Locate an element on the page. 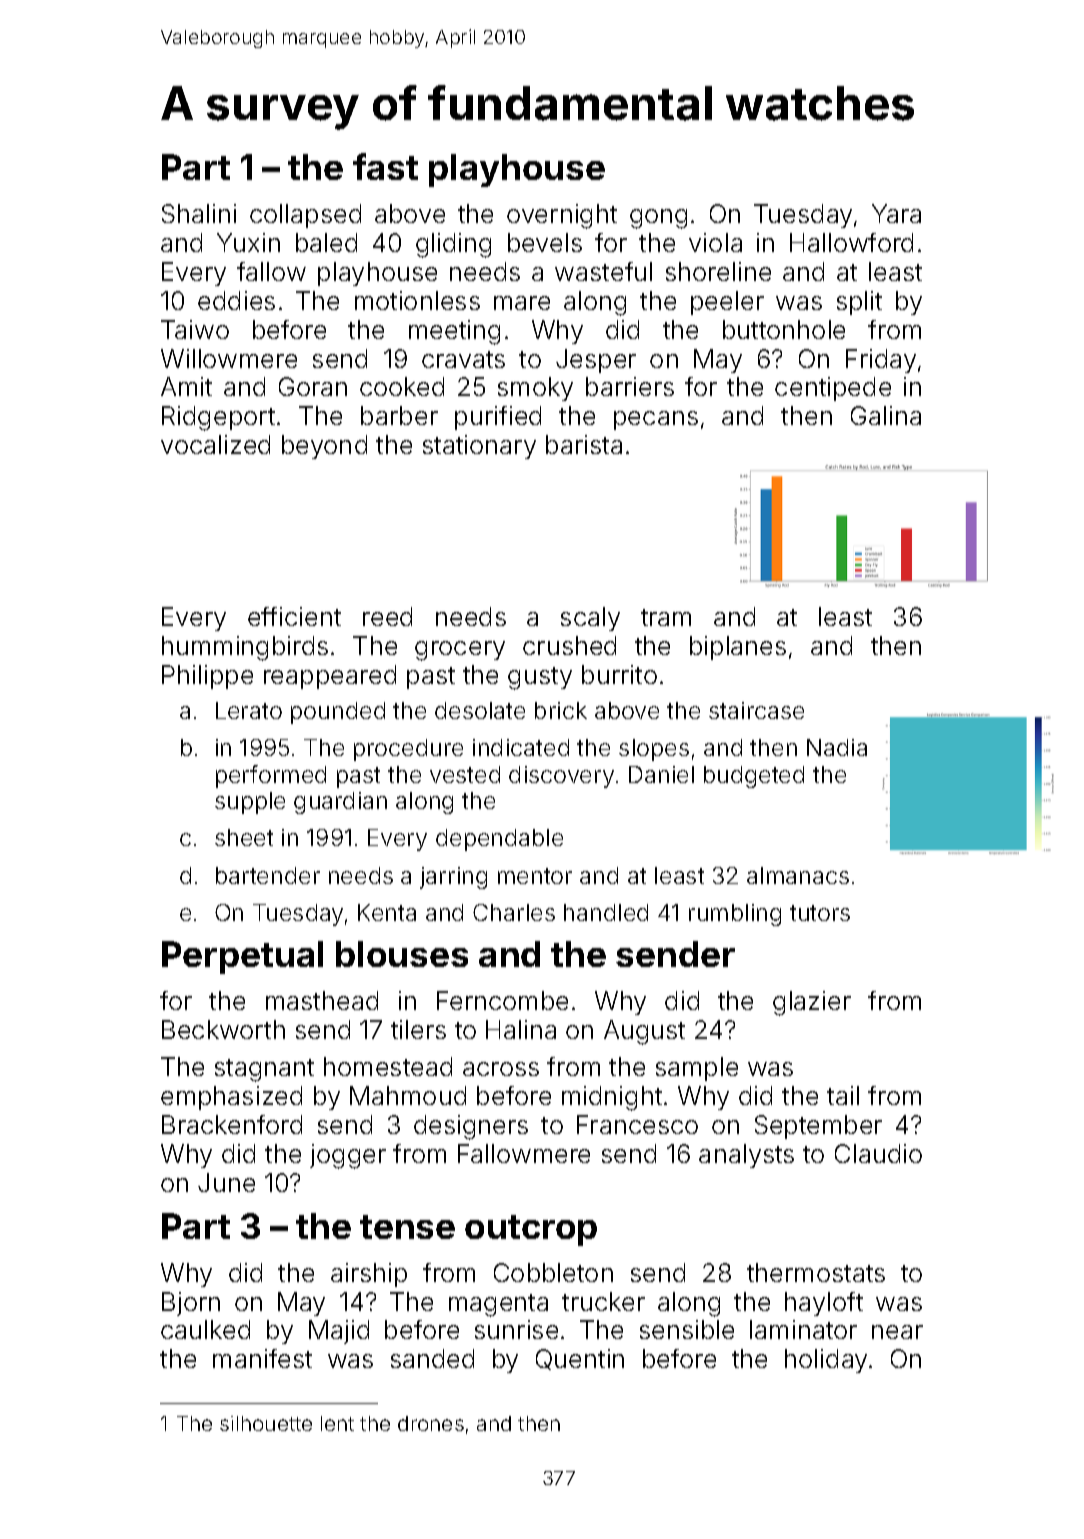 This document has width=1084, height=1539. Mahmoud is located at coordinates (408, 1095).
